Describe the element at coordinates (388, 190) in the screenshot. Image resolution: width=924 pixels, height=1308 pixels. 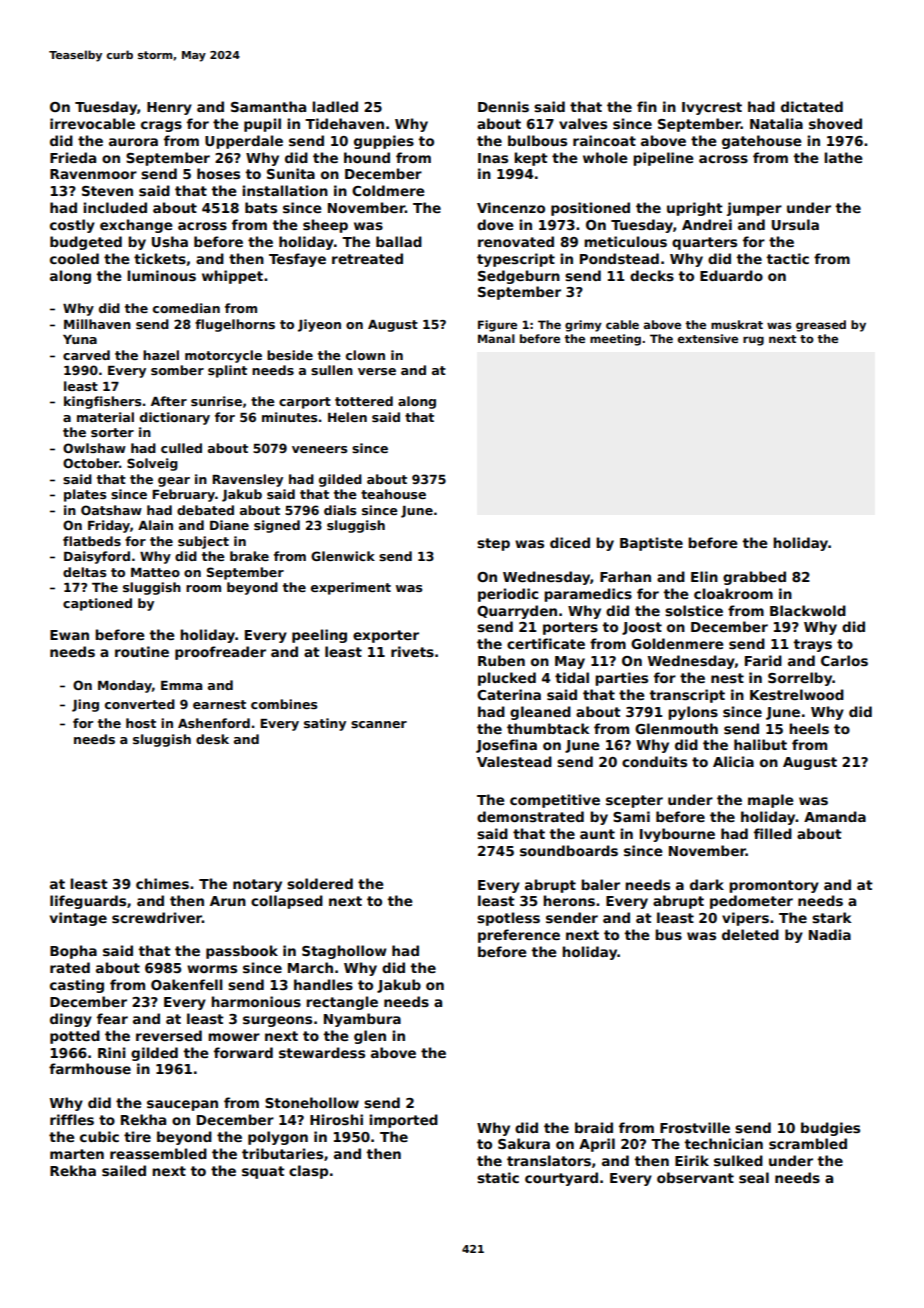
I see `Coldmere` at that location.
